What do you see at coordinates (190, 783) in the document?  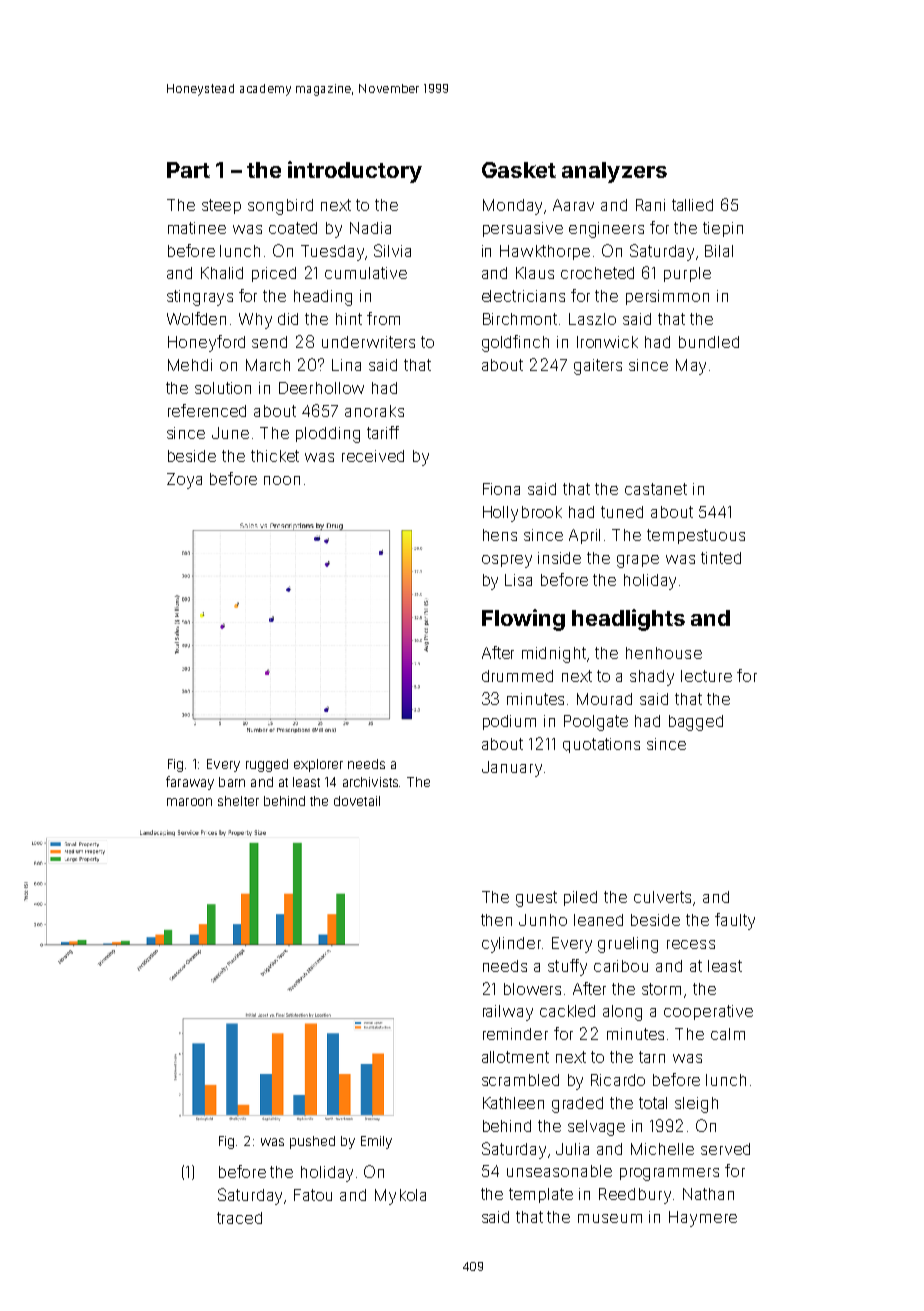 I see `faraway` at bounding box center [190, 783].
